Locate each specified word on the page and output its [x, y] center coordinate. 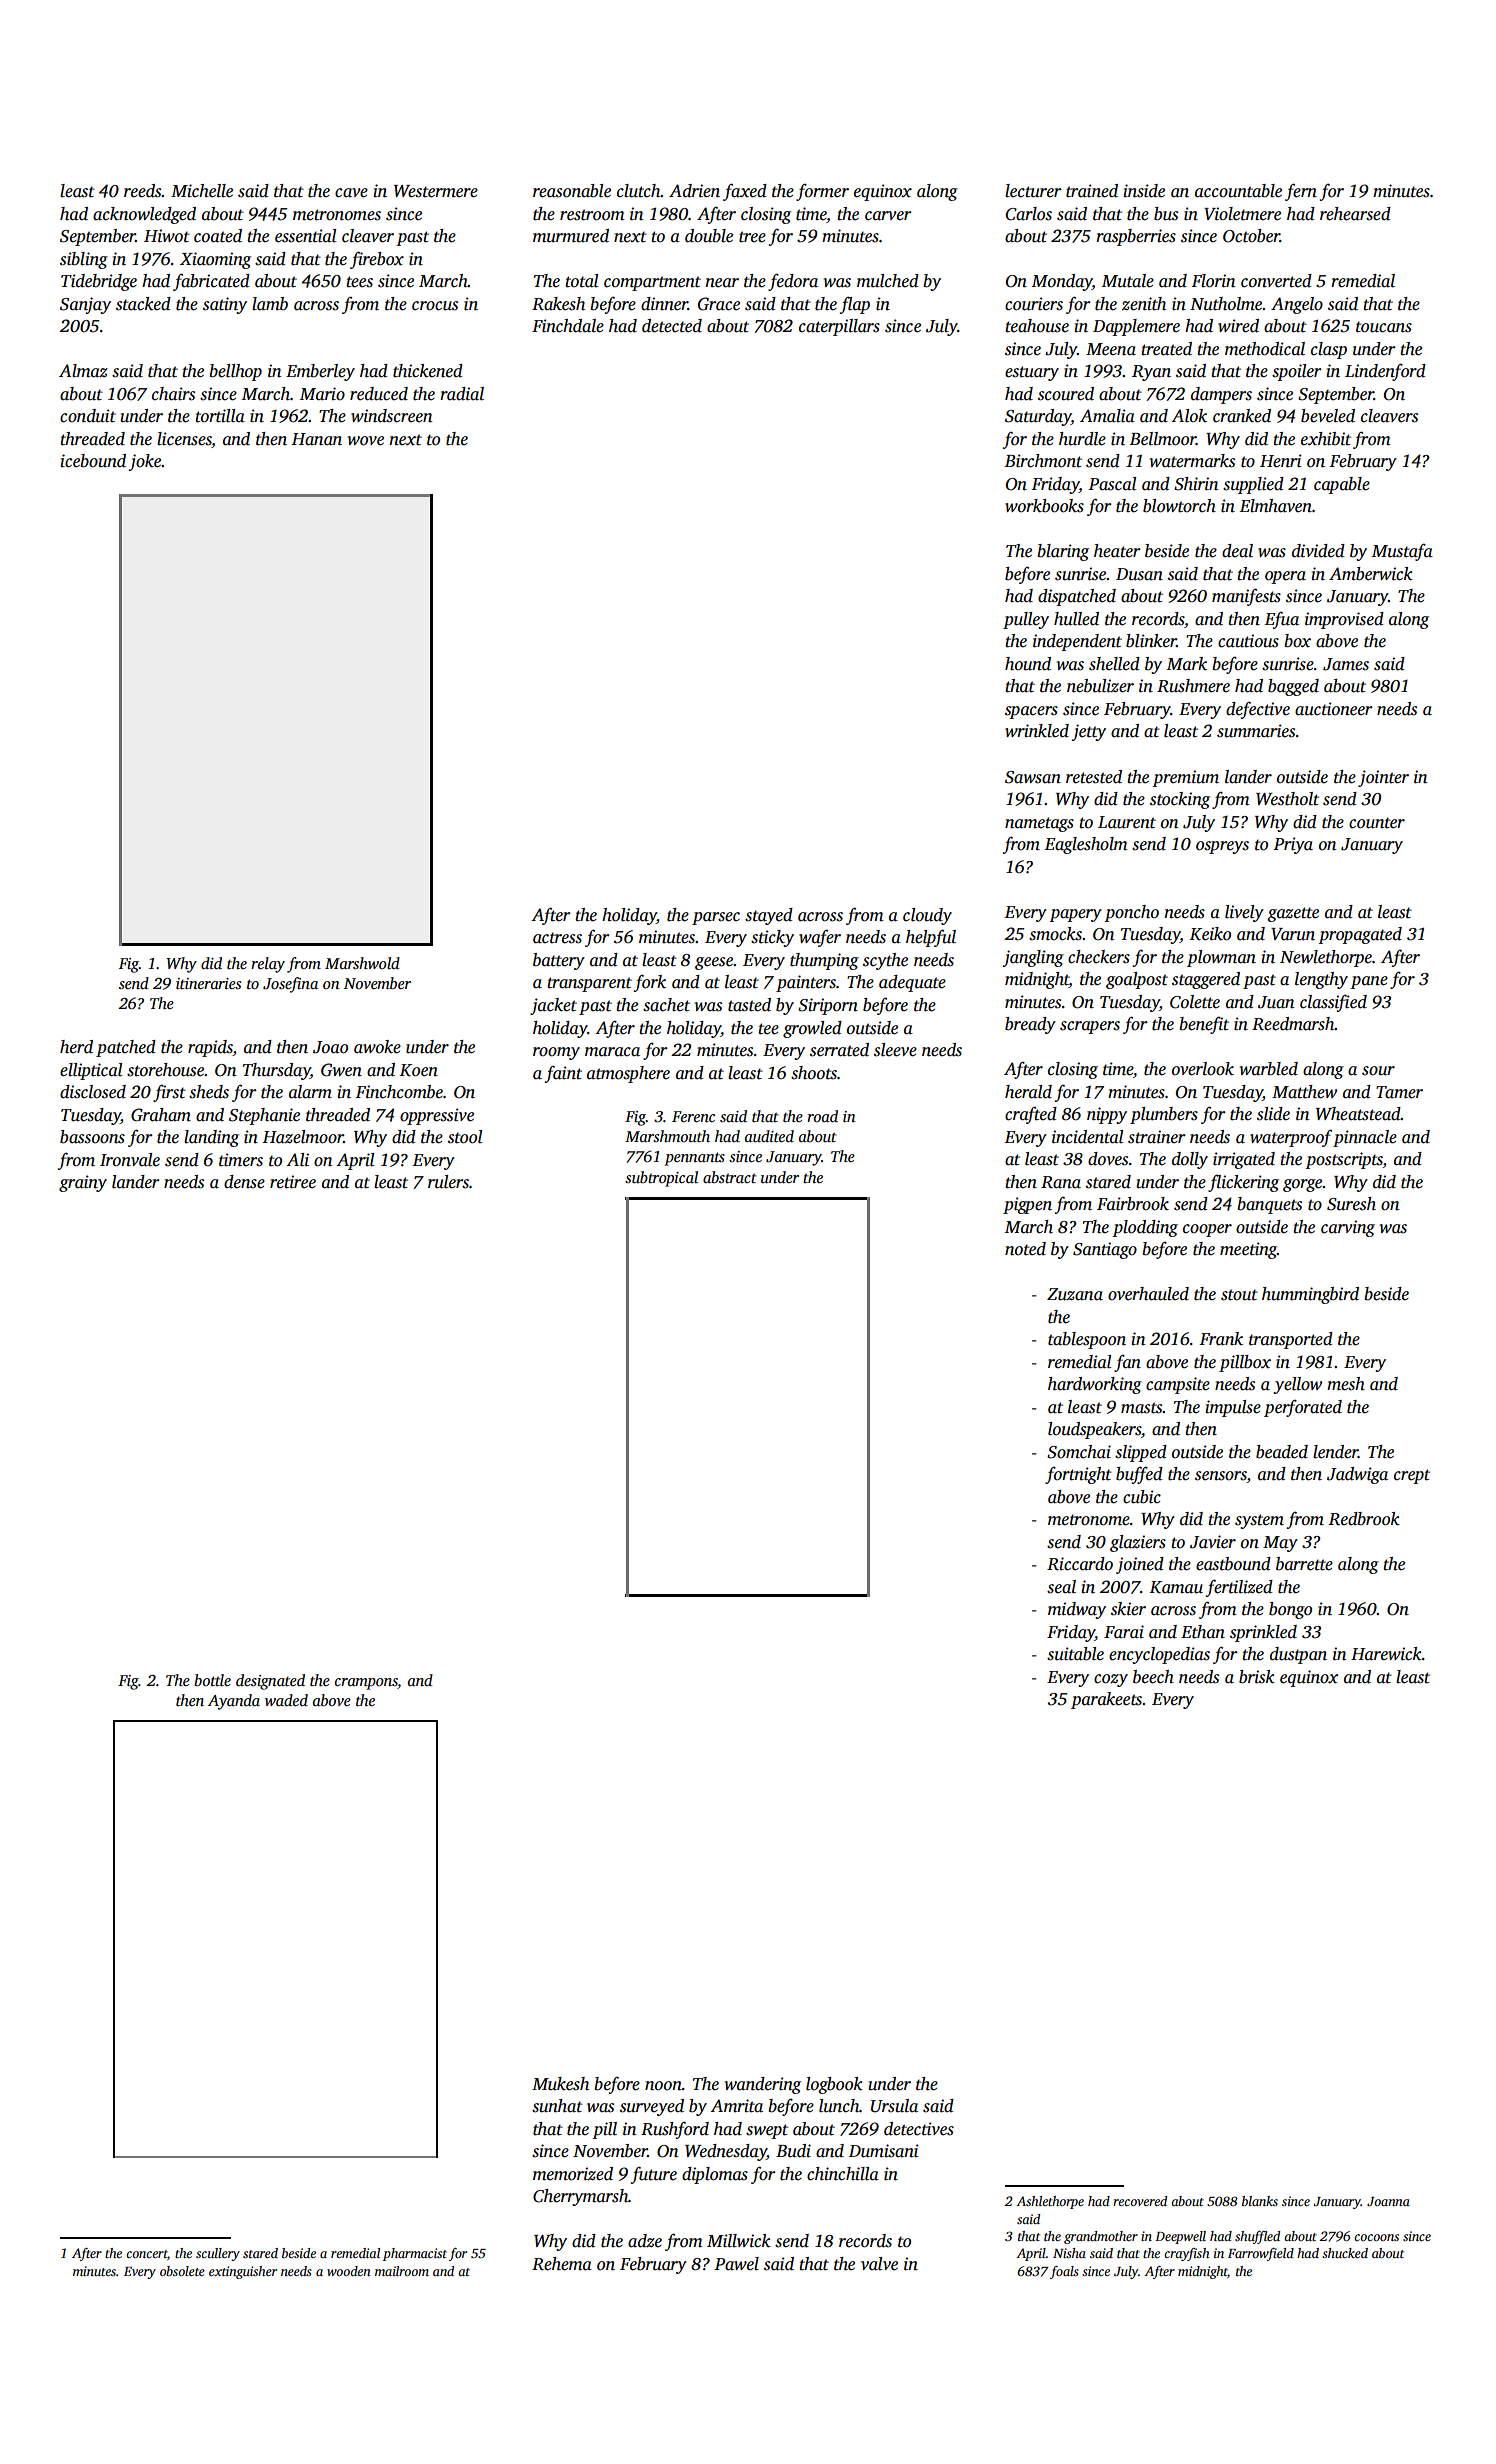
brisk [1257, 1677]
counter [1377, 823]
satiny [225, 305]
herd [76, 1047]
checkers [1099, 957]
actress [557, 938]
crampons [366, 1684]
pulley [1026, 620]
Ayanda [234, 1702]
